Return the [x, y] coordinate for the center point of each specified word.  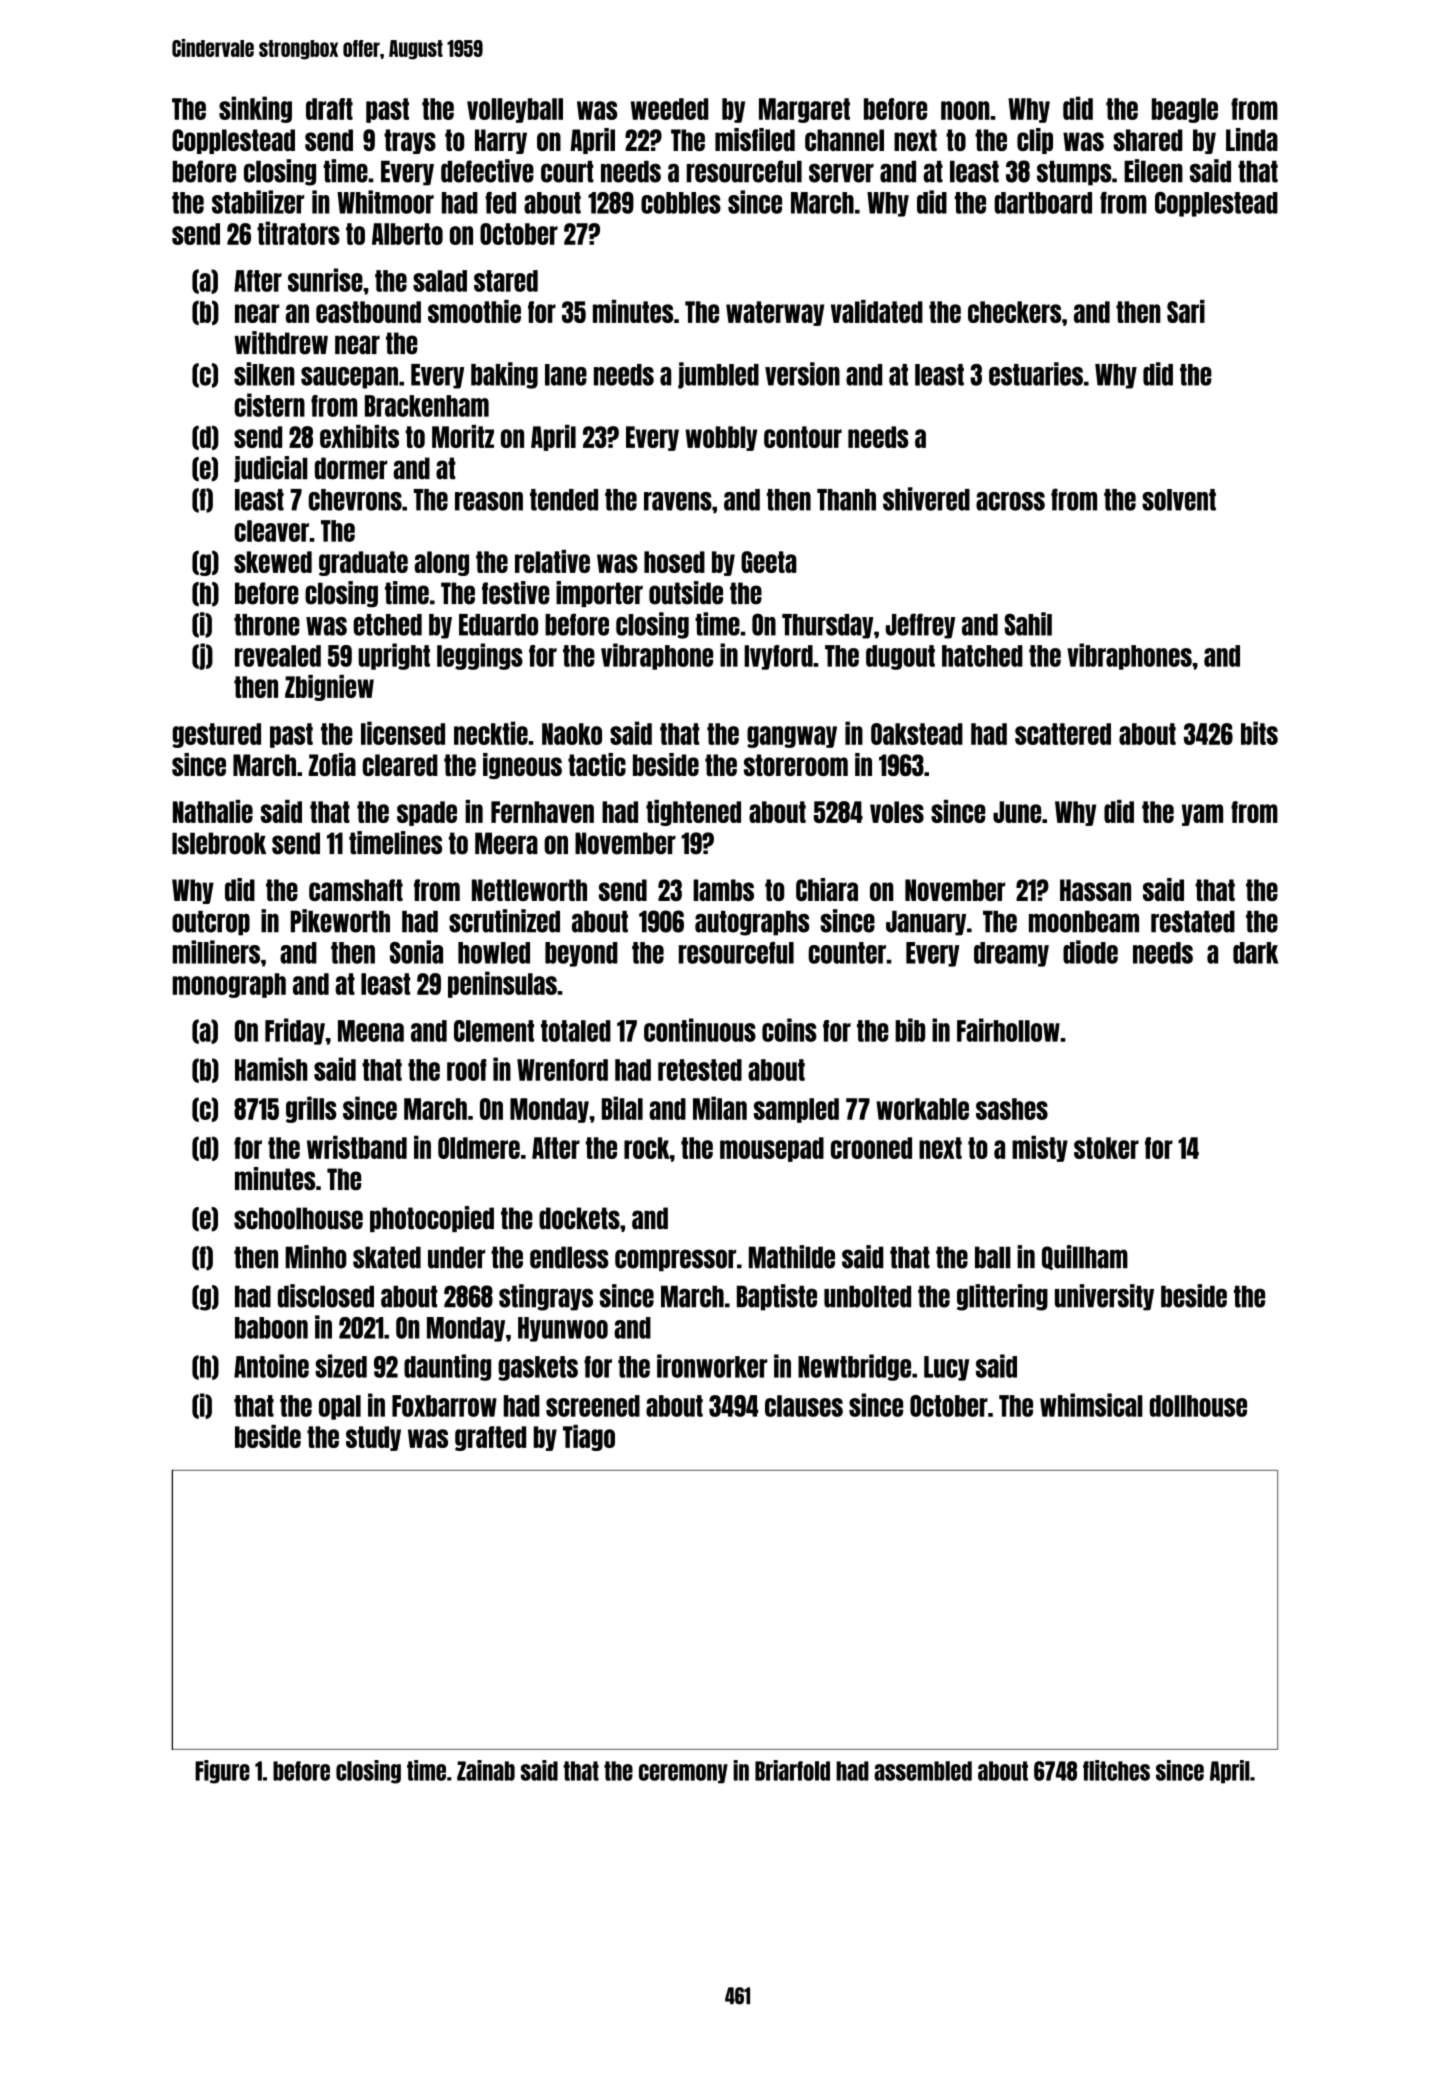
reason [489, 501]
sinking [255, 109]
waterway [775, 313]
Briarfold [792, 1770]
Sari [1186, 311]
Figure [222, 1772]
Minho [316, 1257]
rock [647, 1148]
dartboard [1043, 203]
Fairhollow [1008, 1030]
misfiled [755, 139]
